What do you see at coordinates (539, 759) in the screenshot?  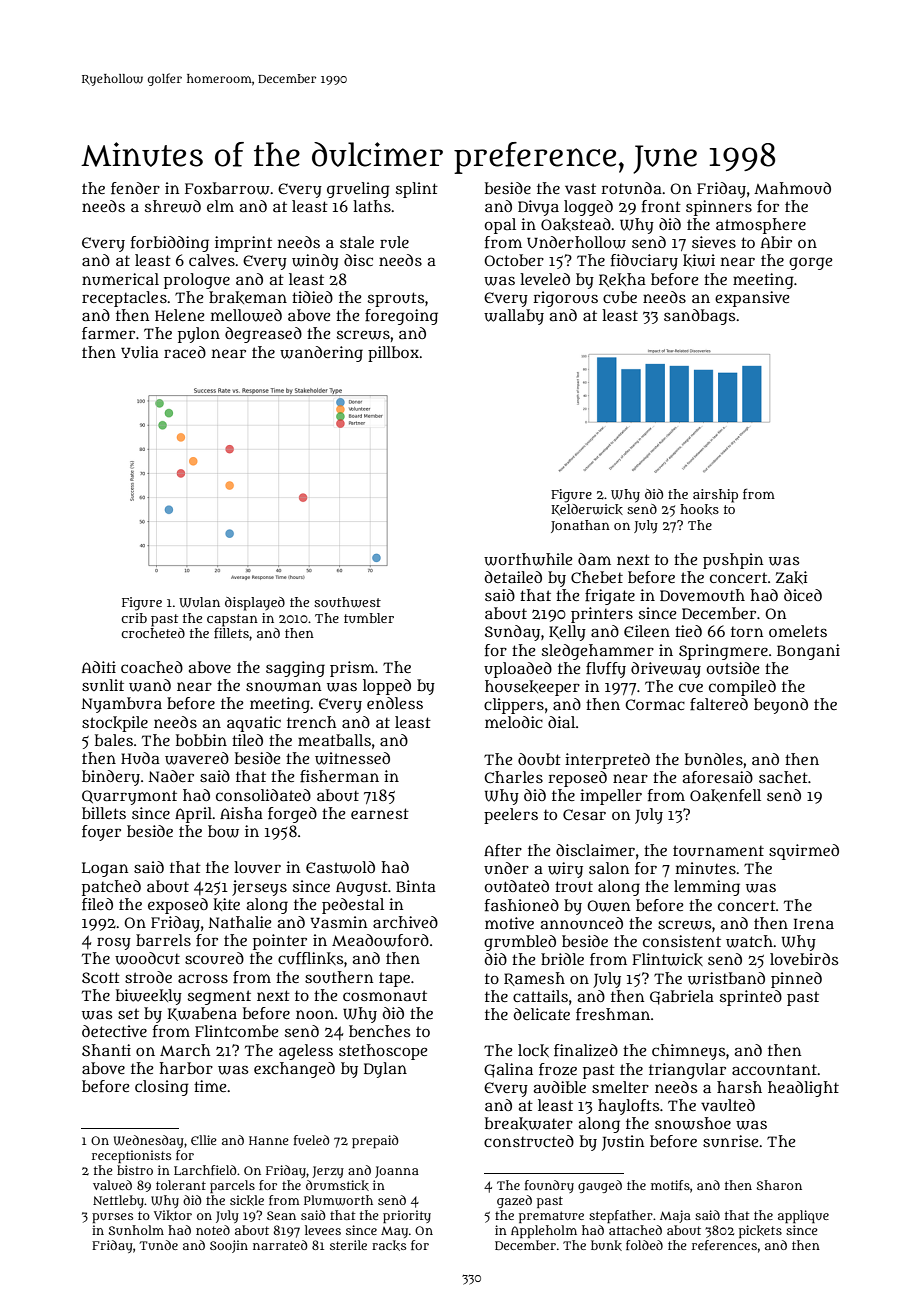 I see `doubt` at bounding box center [539, 759].
